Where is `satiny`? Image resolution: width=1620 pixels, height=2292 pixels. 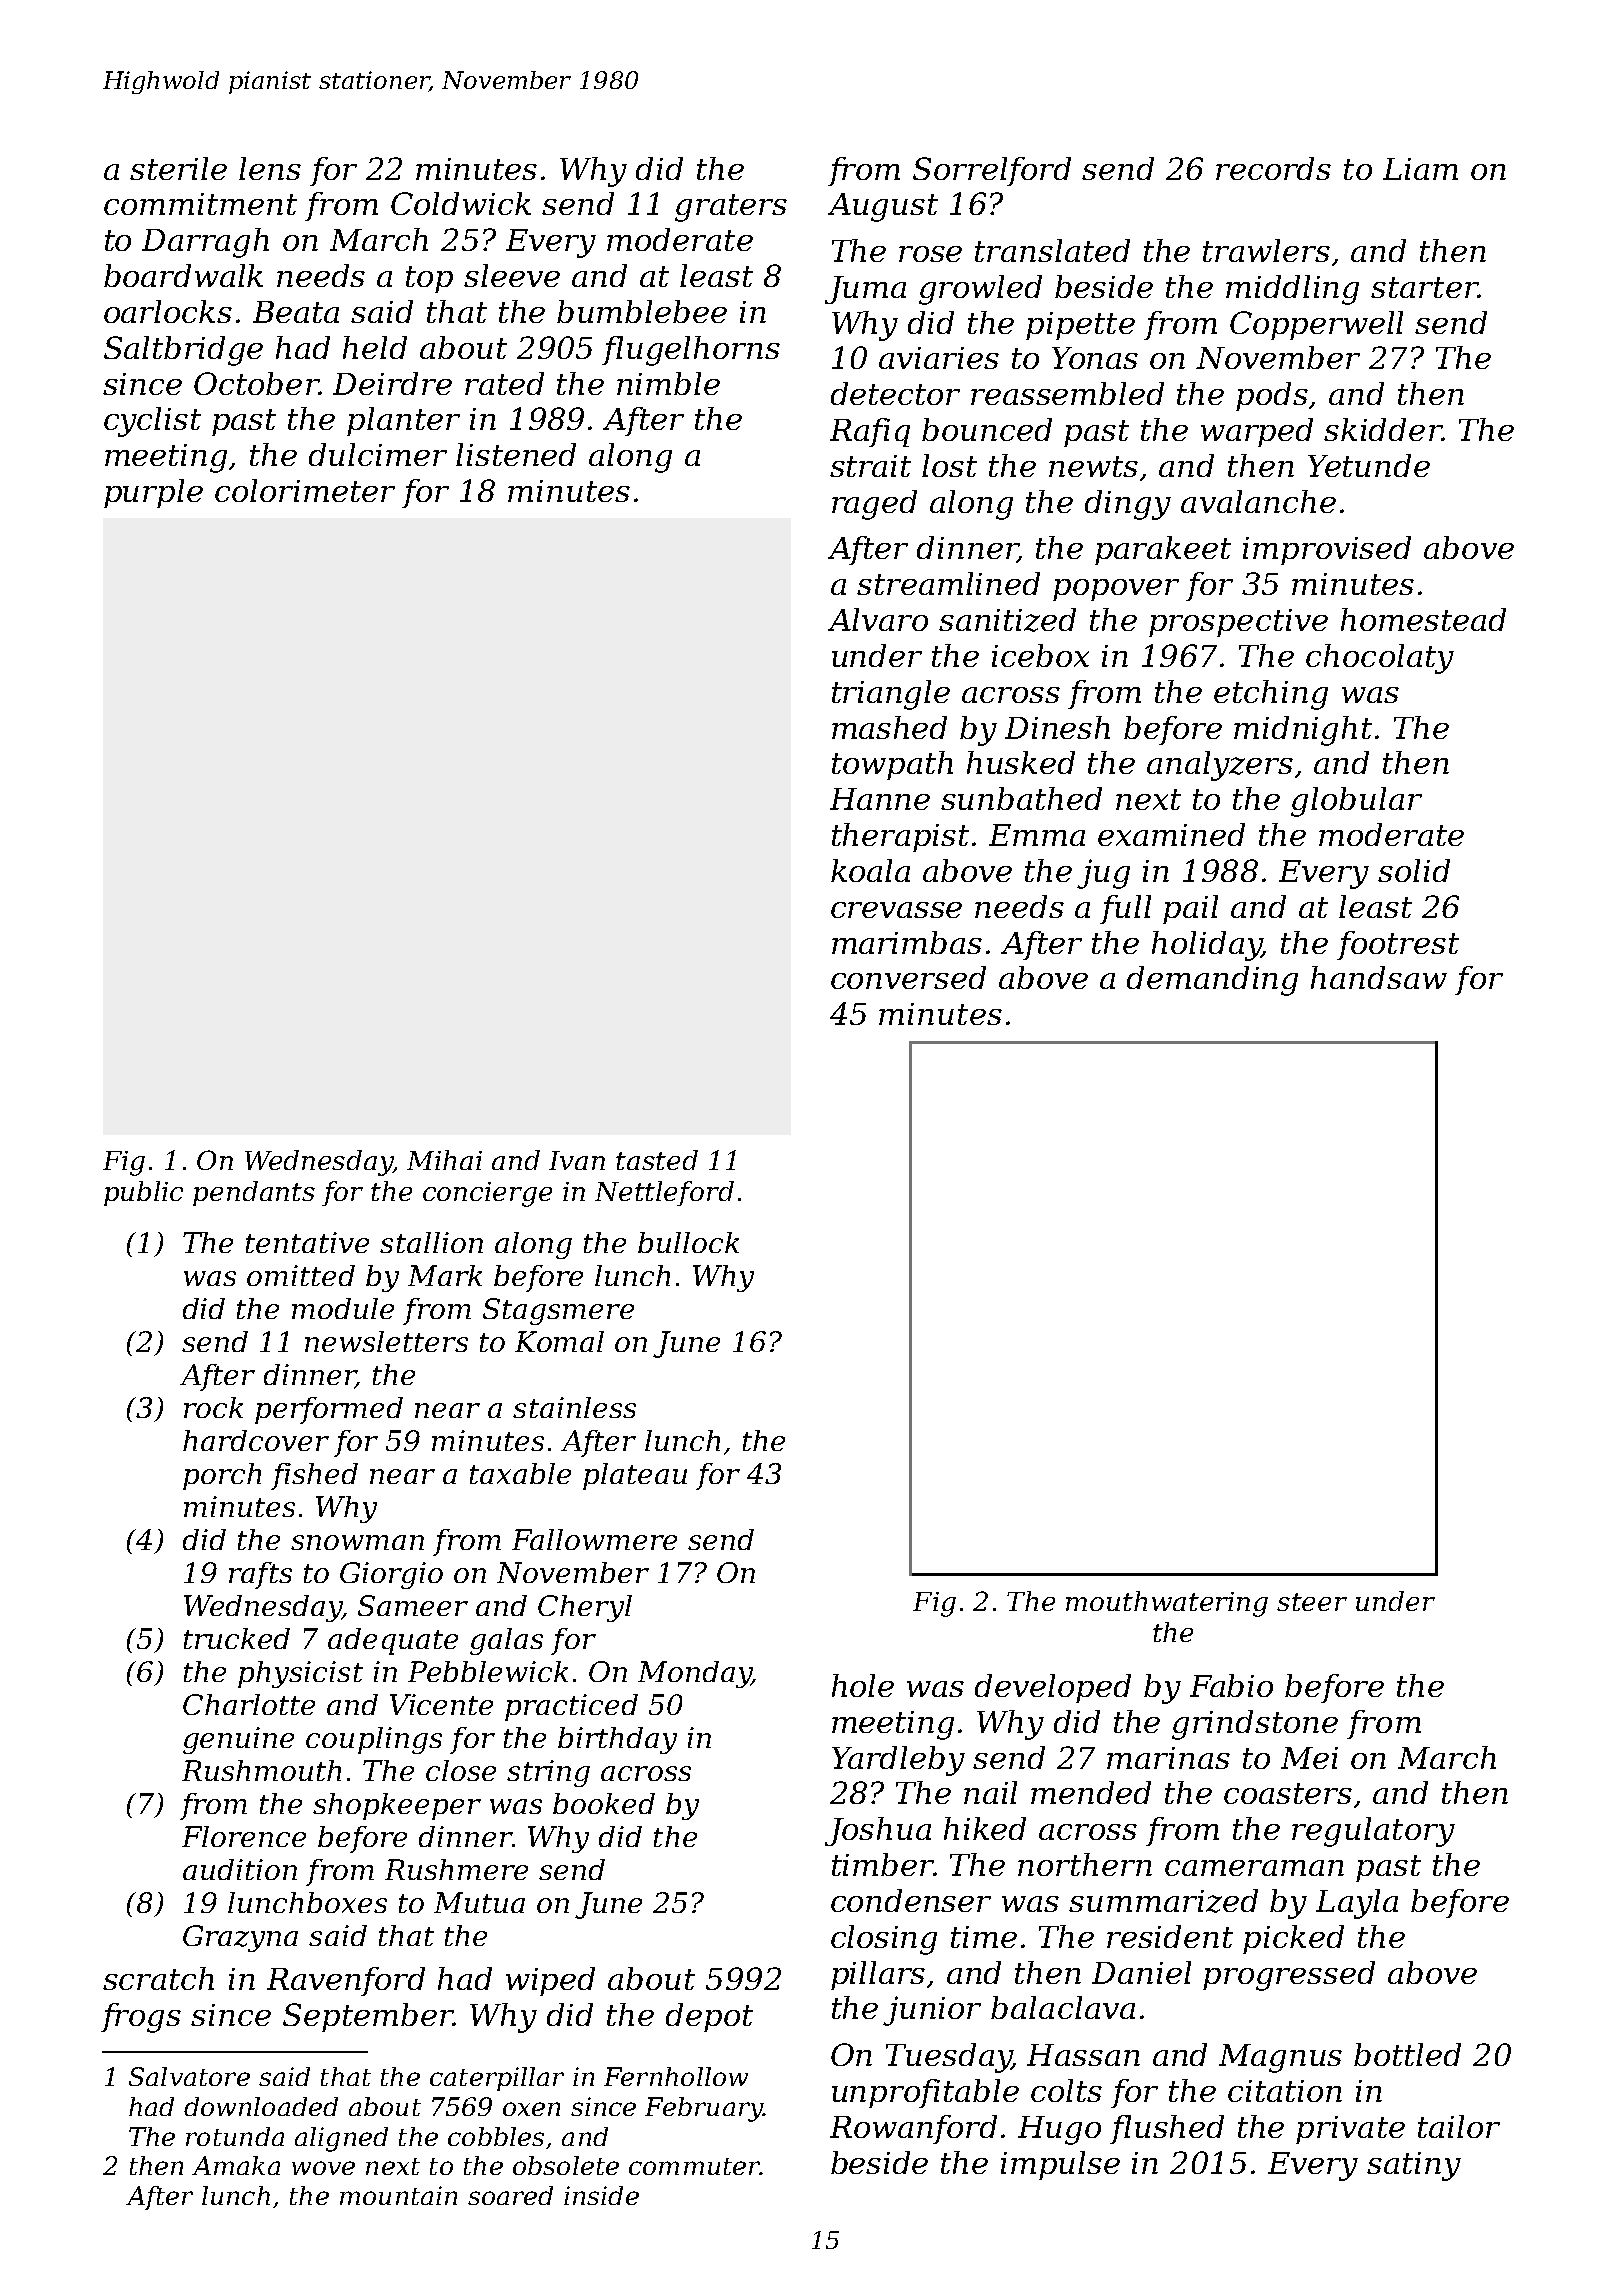 satiny is located at coordinates (1414, 2166).
